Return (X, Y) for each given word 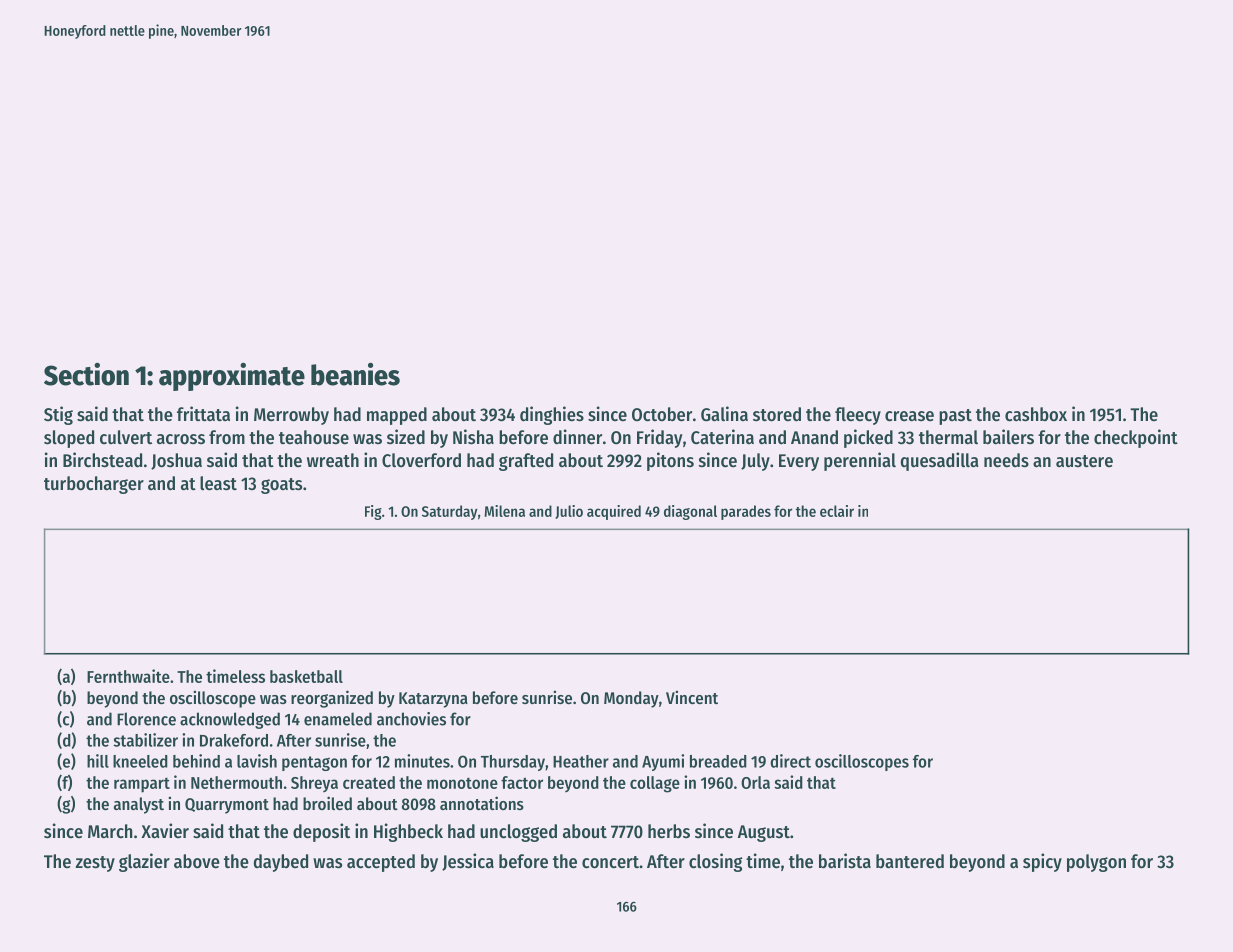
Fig (373, 512)
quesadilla (939, 461)
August (764, 833)
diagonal (690, 512)
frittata (203, 413)
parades (746, 512)
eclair (837, 511)
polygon (1096, 863)
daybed (281, 863)
